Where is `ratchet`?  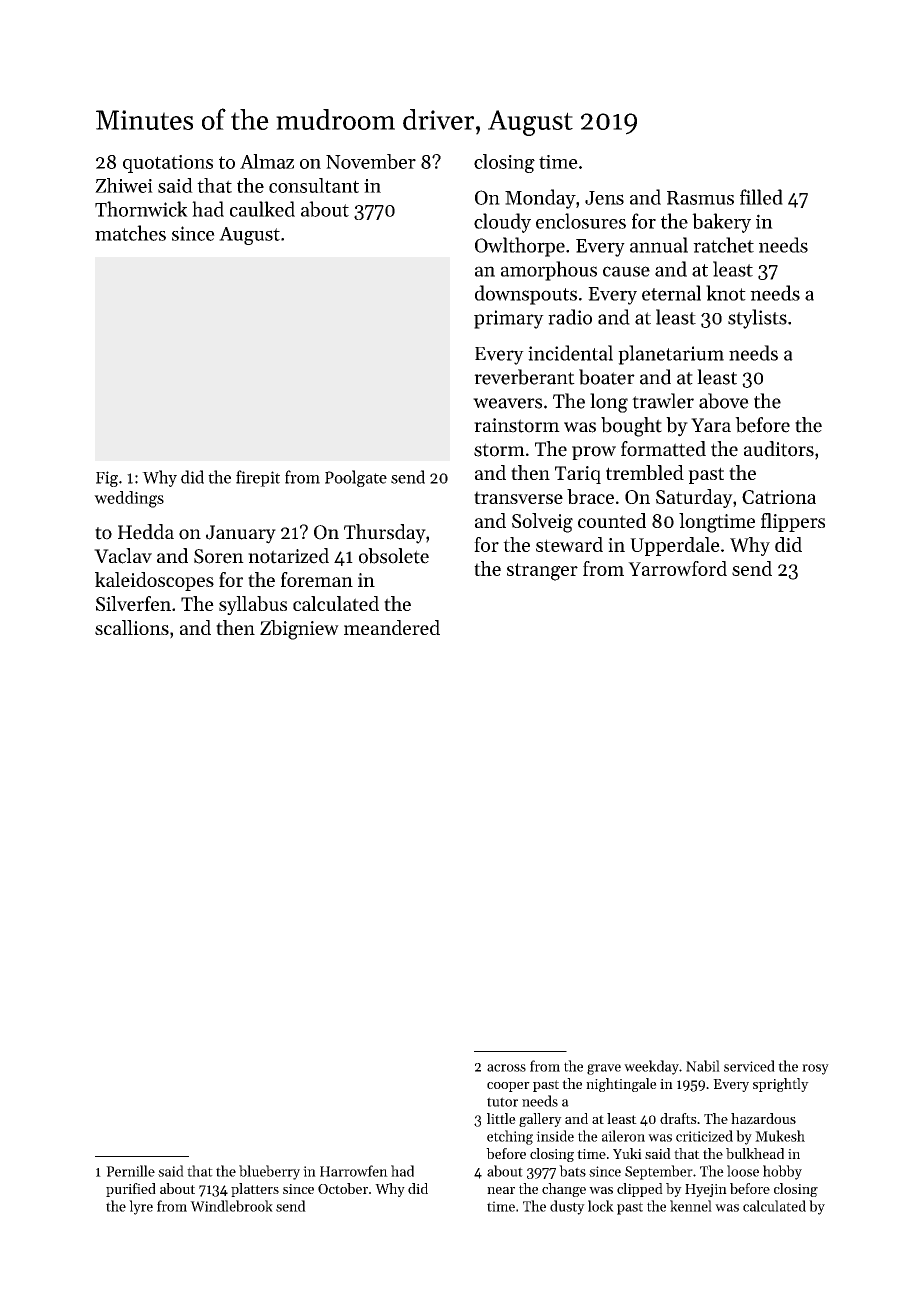 ratchet is located at coordinates (723, 245).
